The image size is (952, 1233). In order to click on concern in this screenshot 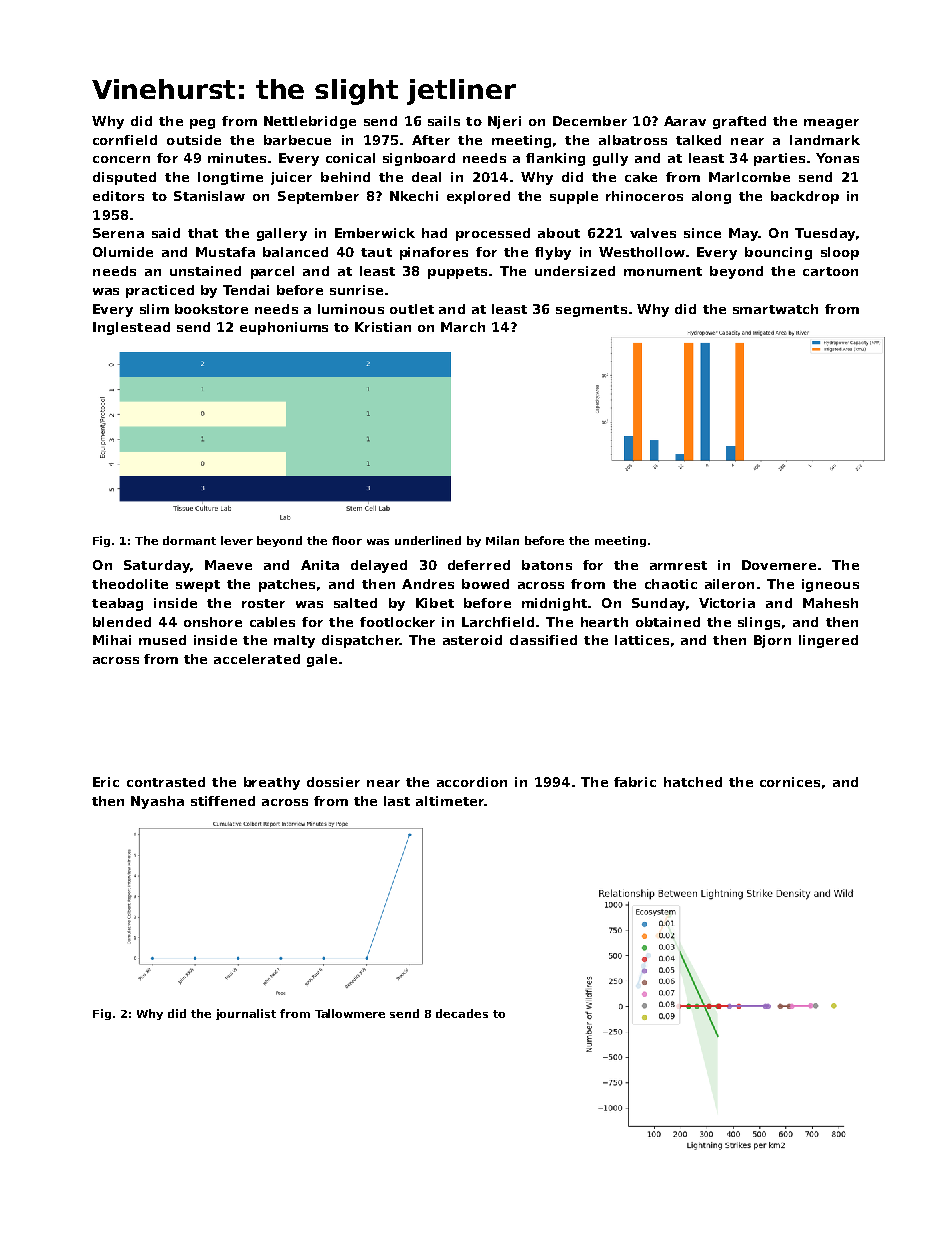, I will do `click(121, 159)`.
